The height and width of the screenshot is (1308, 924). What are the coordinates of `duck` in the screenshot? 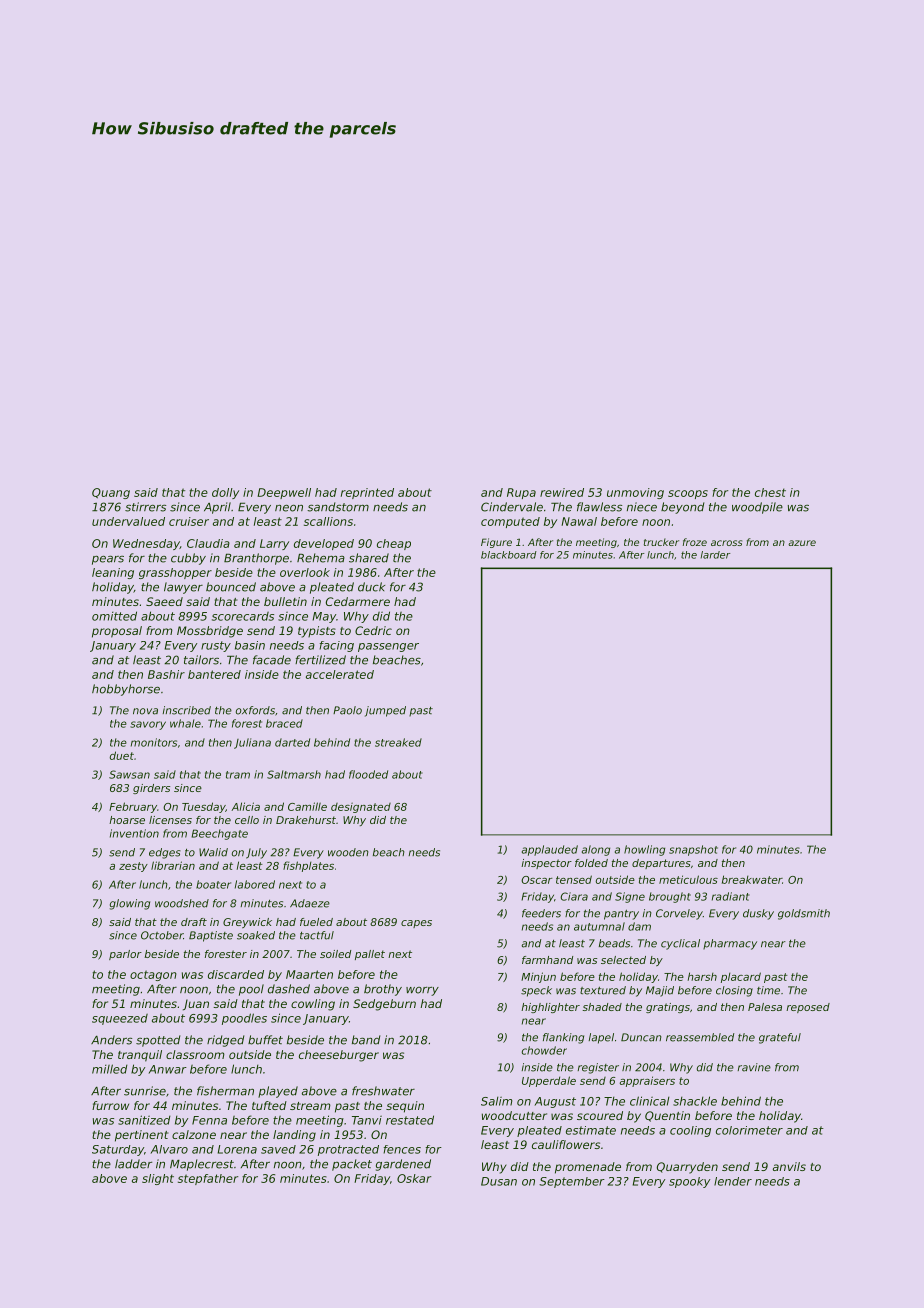 It's located at (371, 587).
